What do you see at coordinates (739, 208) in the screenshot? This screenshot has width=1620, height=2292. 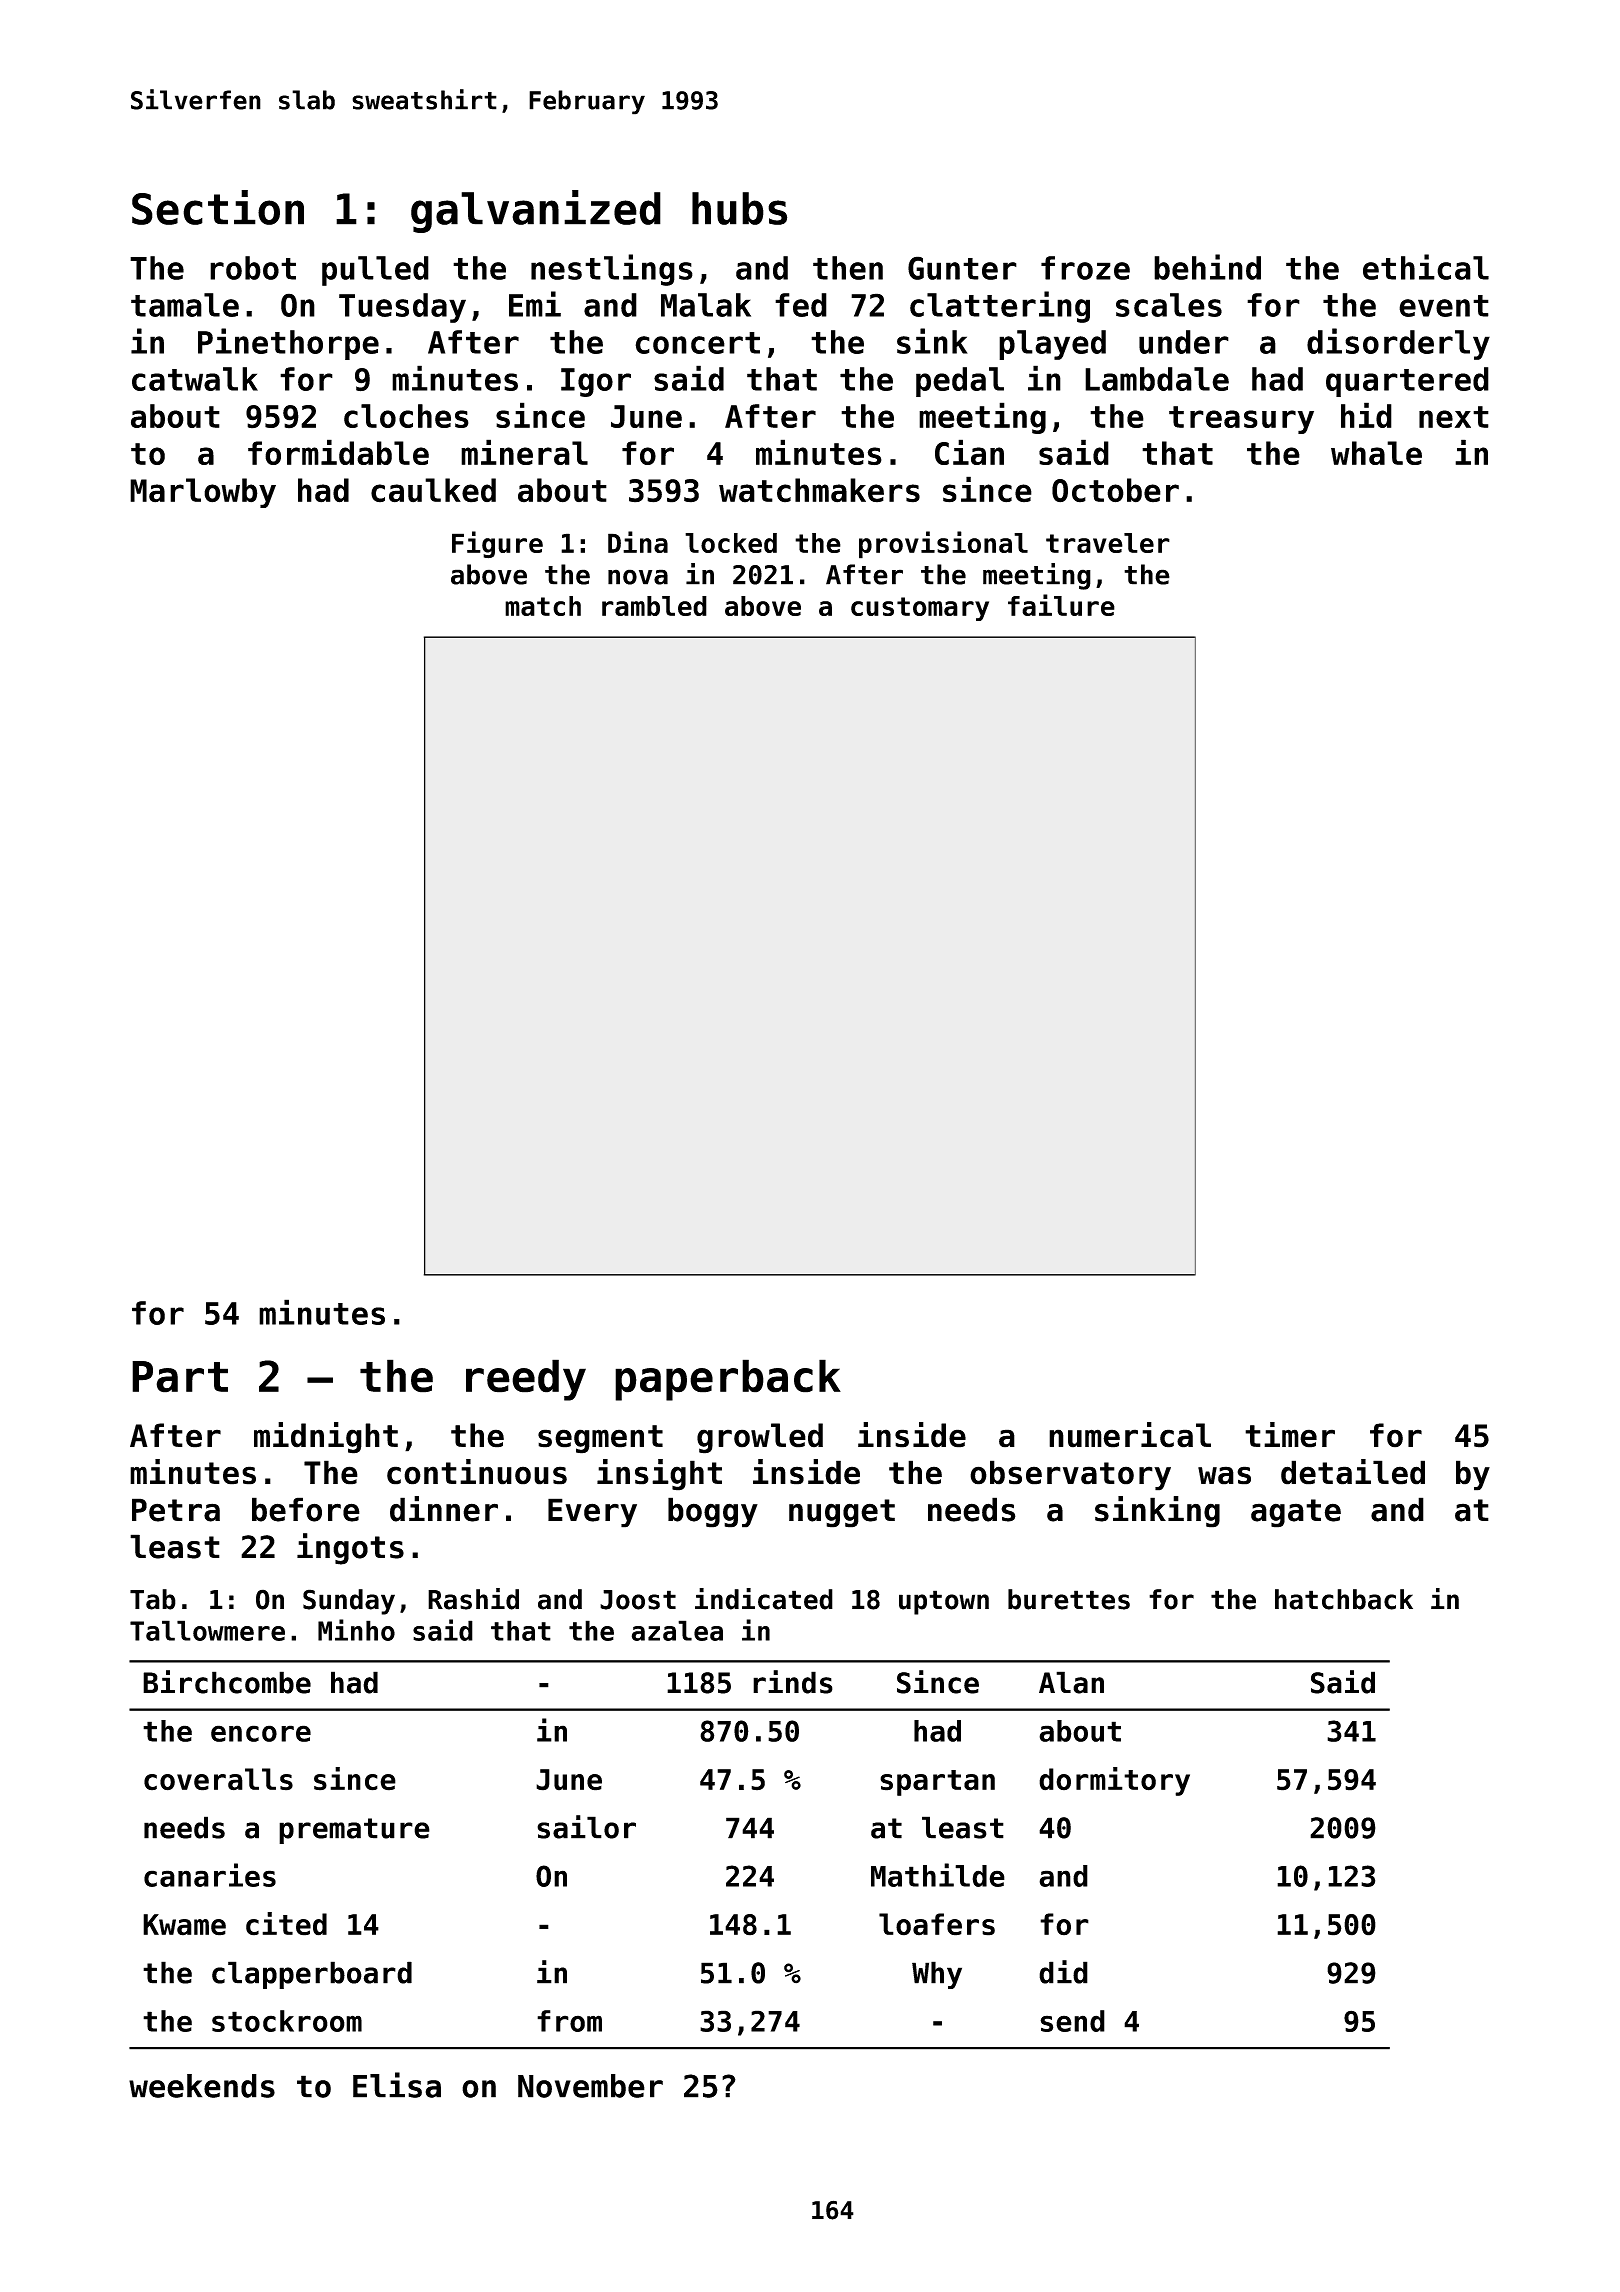 I see `hubs` at bounding box center [739, 208].
